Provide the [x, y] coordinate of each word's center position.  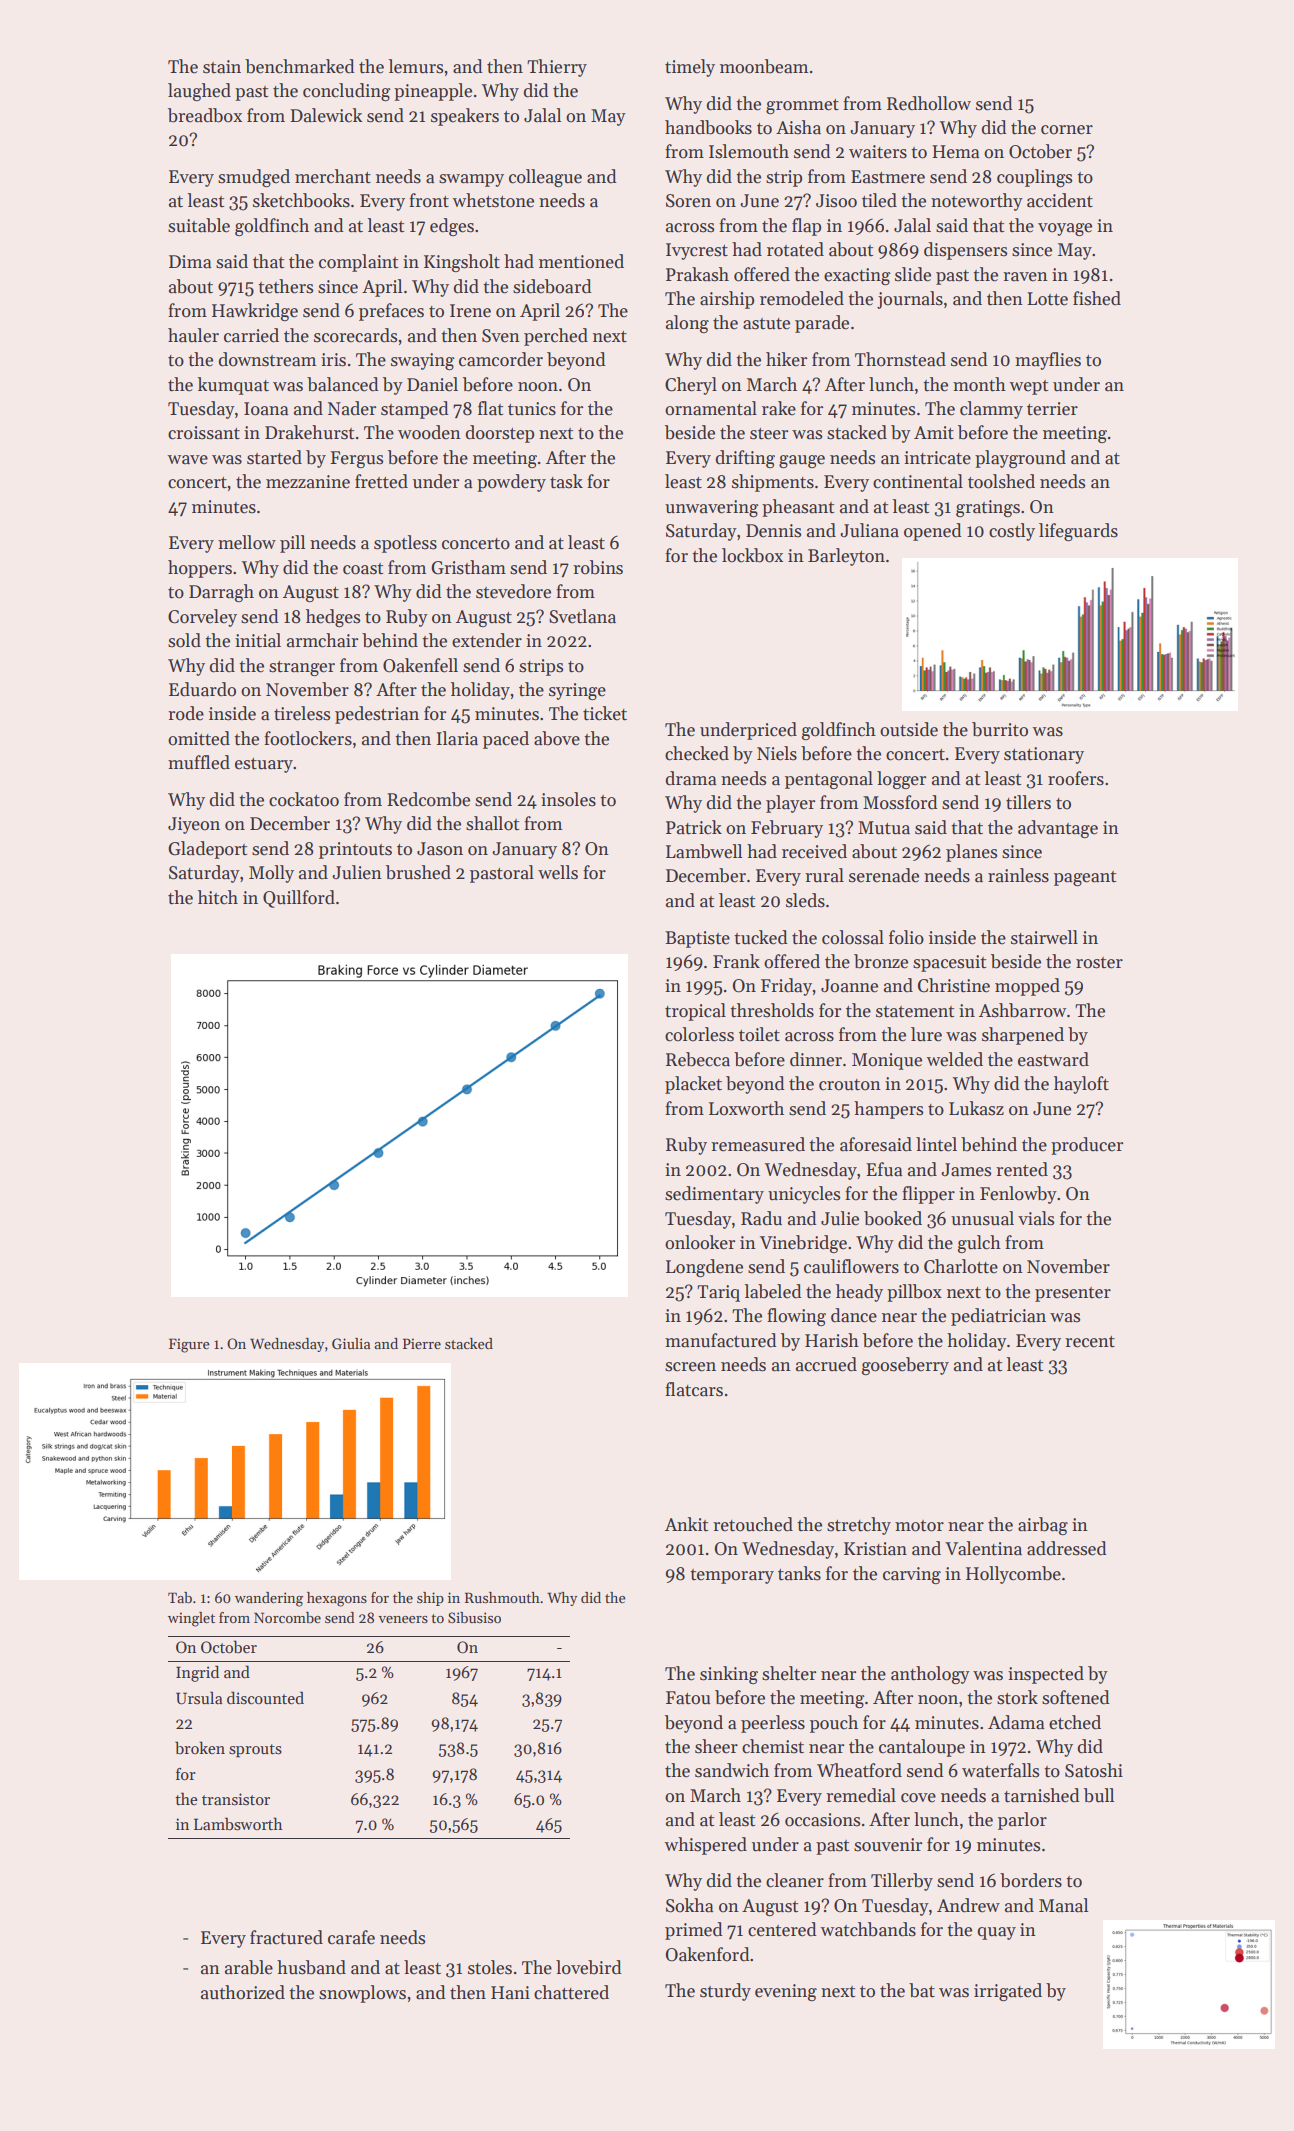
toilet [759, 1034]
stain [222, 67]
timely [690, 68]
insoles [568, 799]
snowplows [362, 1994]
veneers [403, 1619]
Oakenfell [420, 665]
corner [1067, 130]
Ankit [686, 1524]
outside [909, 729]
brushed [418, 872]
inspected [1046, 1675]
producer [1087, 1146]
